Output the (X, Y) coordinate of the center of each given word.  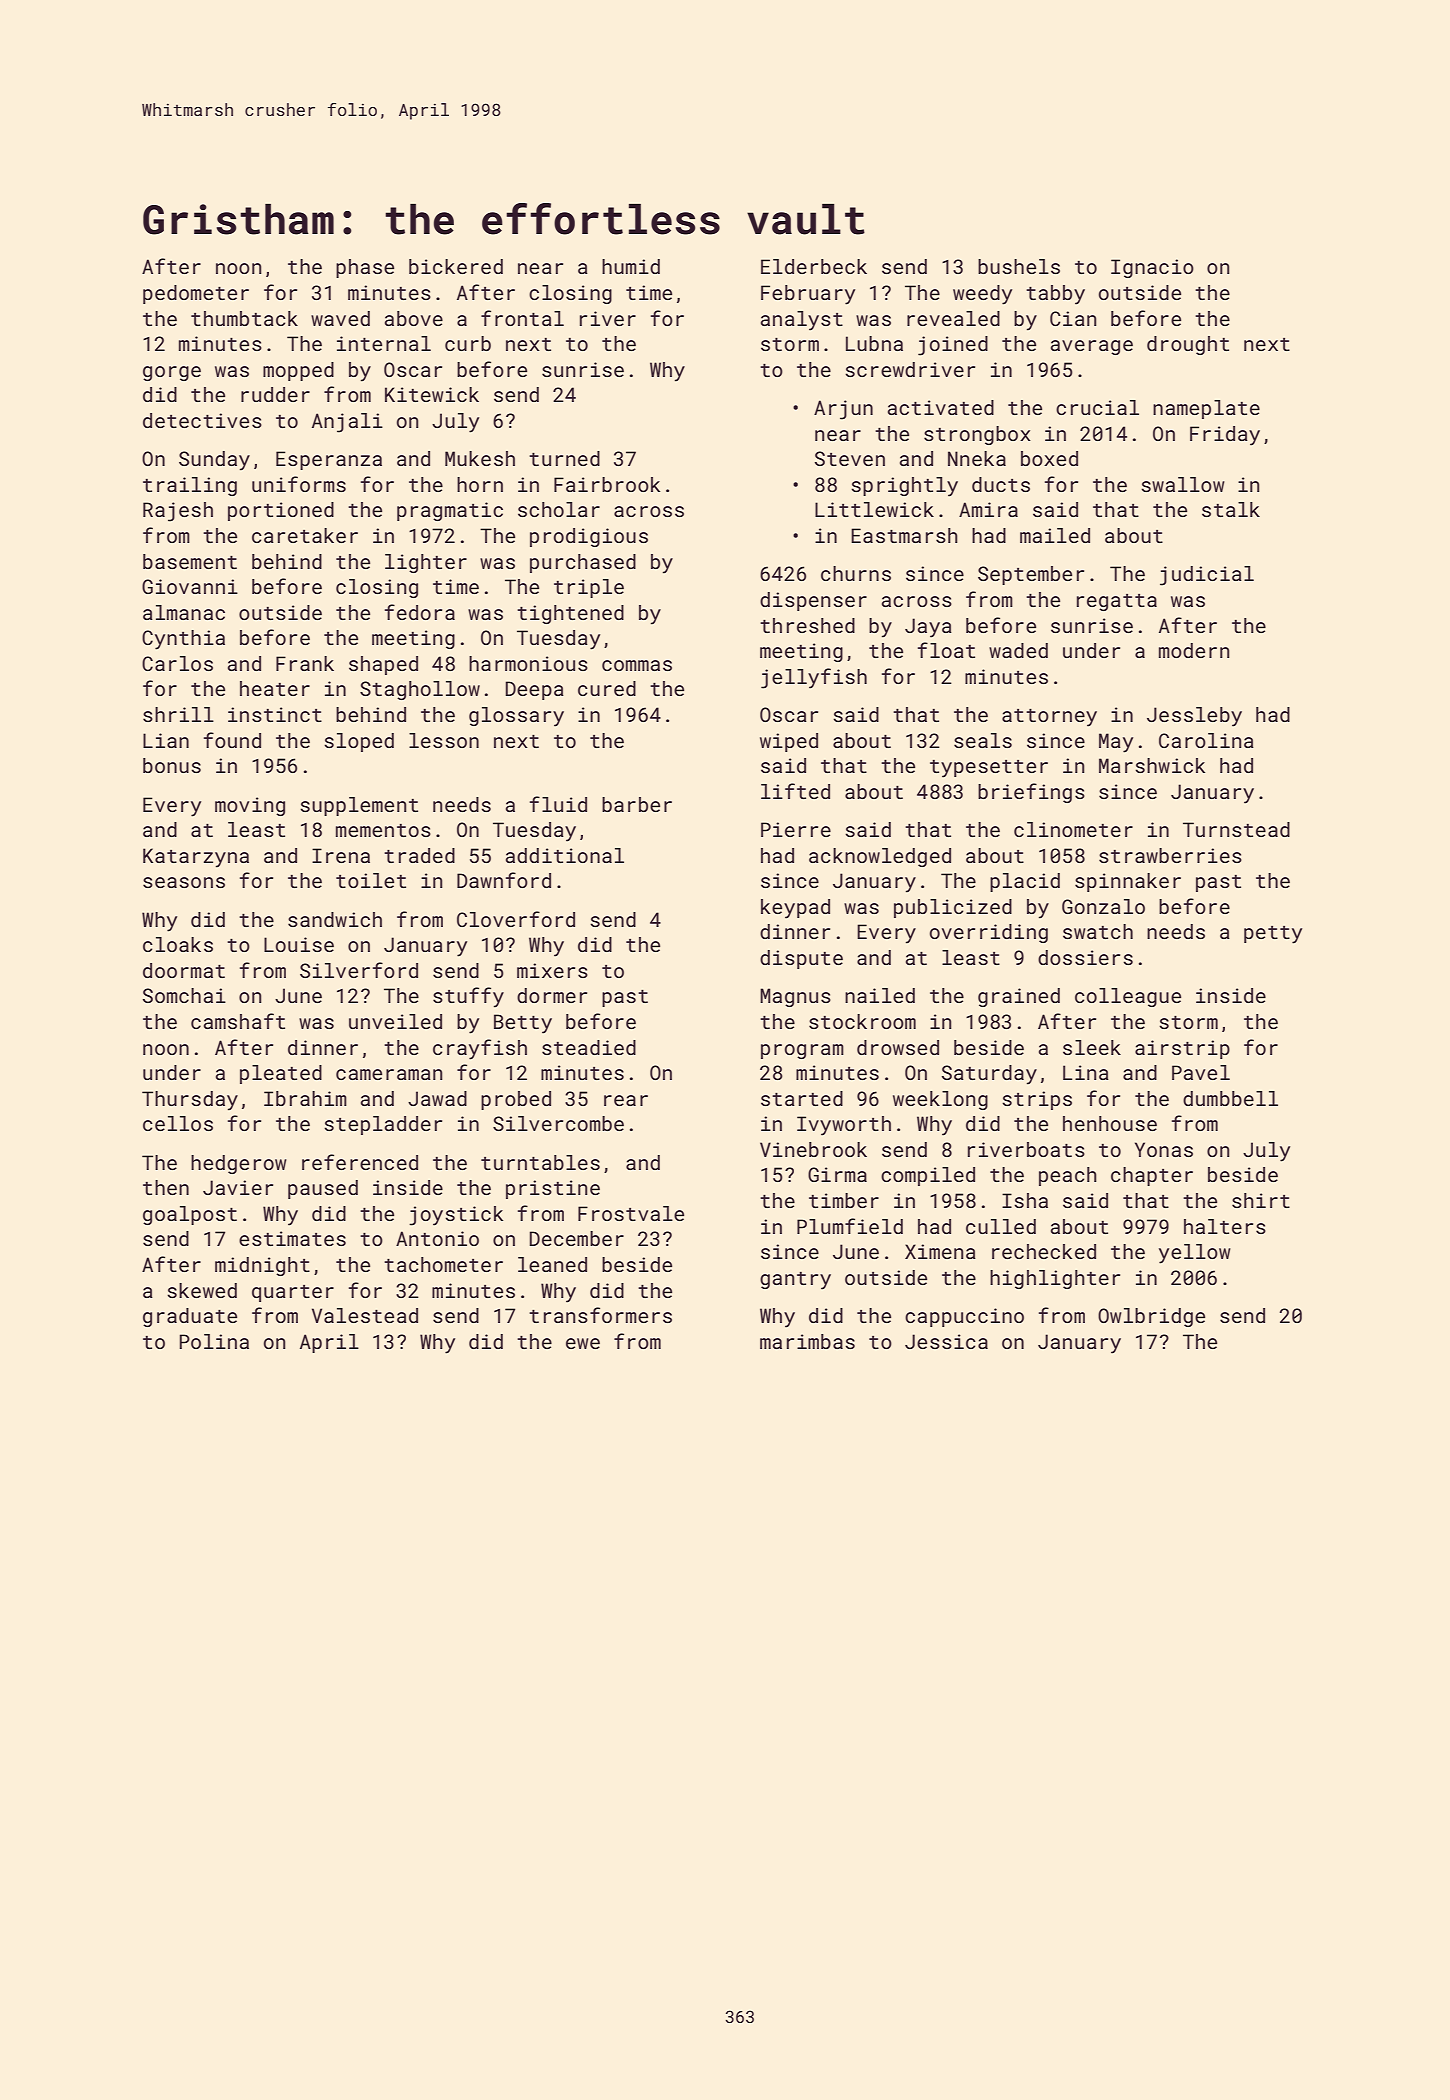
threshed (807, 625)
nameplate (1206, 409)
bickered (456, 266)
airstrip (1182, 1049)
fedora (420, 612)
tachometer (443, 1264)
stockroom (862, 1021)
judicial (1207, 576)
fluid (558, 804)
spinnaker (1128, 882)
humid (631, 266)
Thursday (190, 1101)
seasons (184, 882)
